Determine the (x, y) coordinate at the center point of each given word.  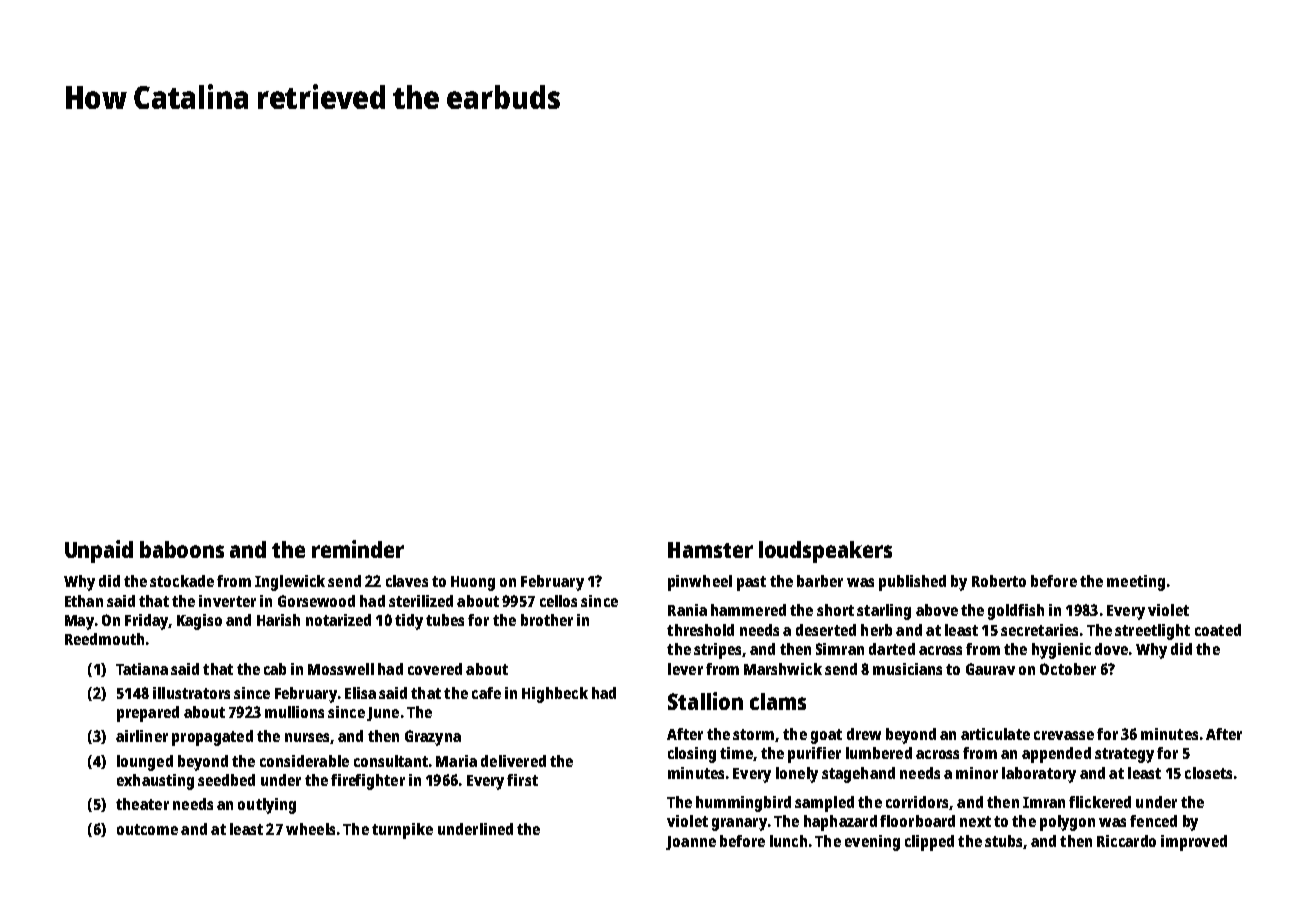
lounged (145, 763)
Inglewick (290, 583)
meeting (1136, 583)
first (522, 780)
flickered (1100, 802)
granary (739, 824)
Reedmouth (104, 639)
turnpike (402, 831)
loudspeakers (825, 552)
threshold (700, 630)
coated (1218, 630)
